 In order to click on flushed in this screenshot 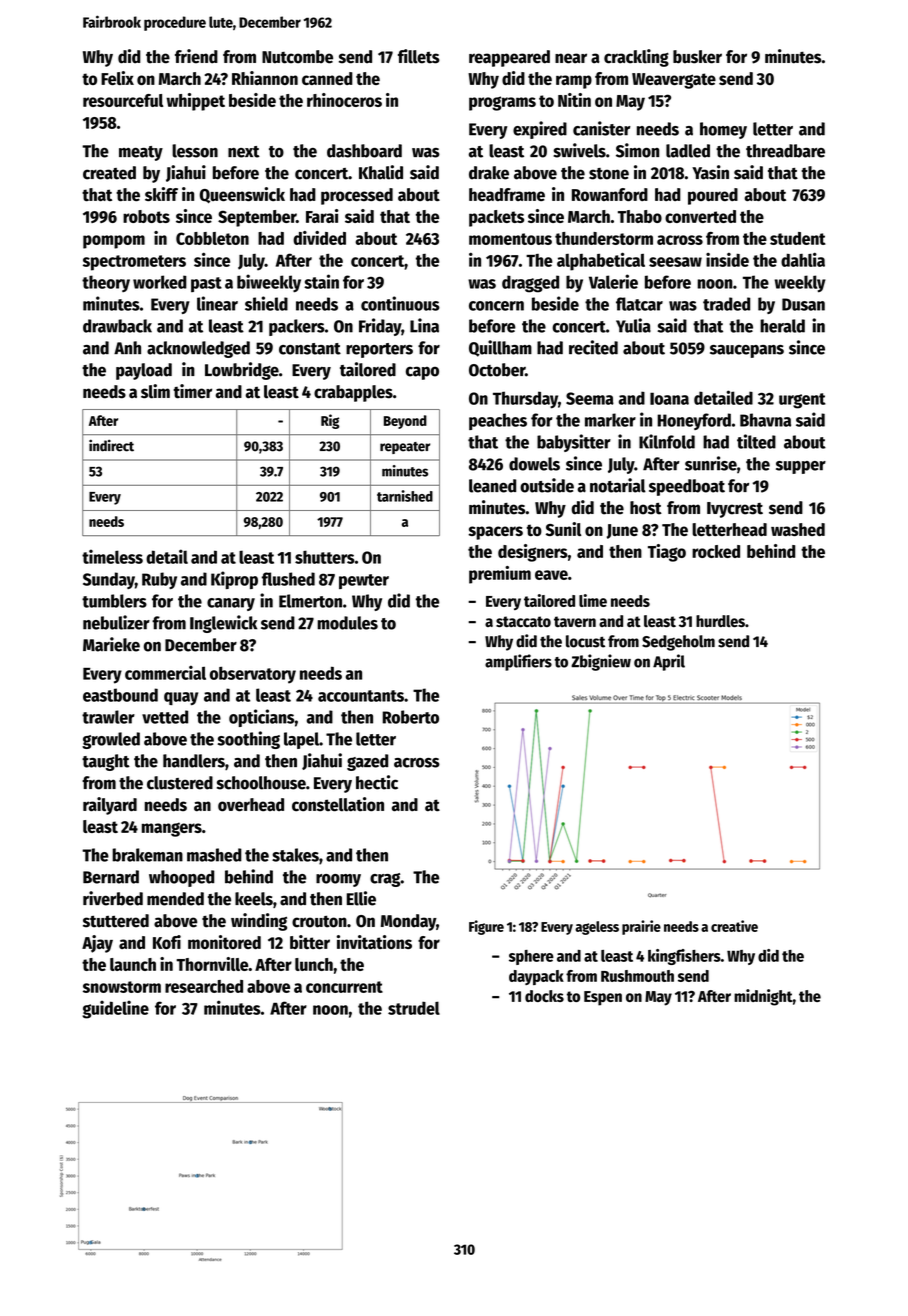, I will do `click(288, 579)`.
